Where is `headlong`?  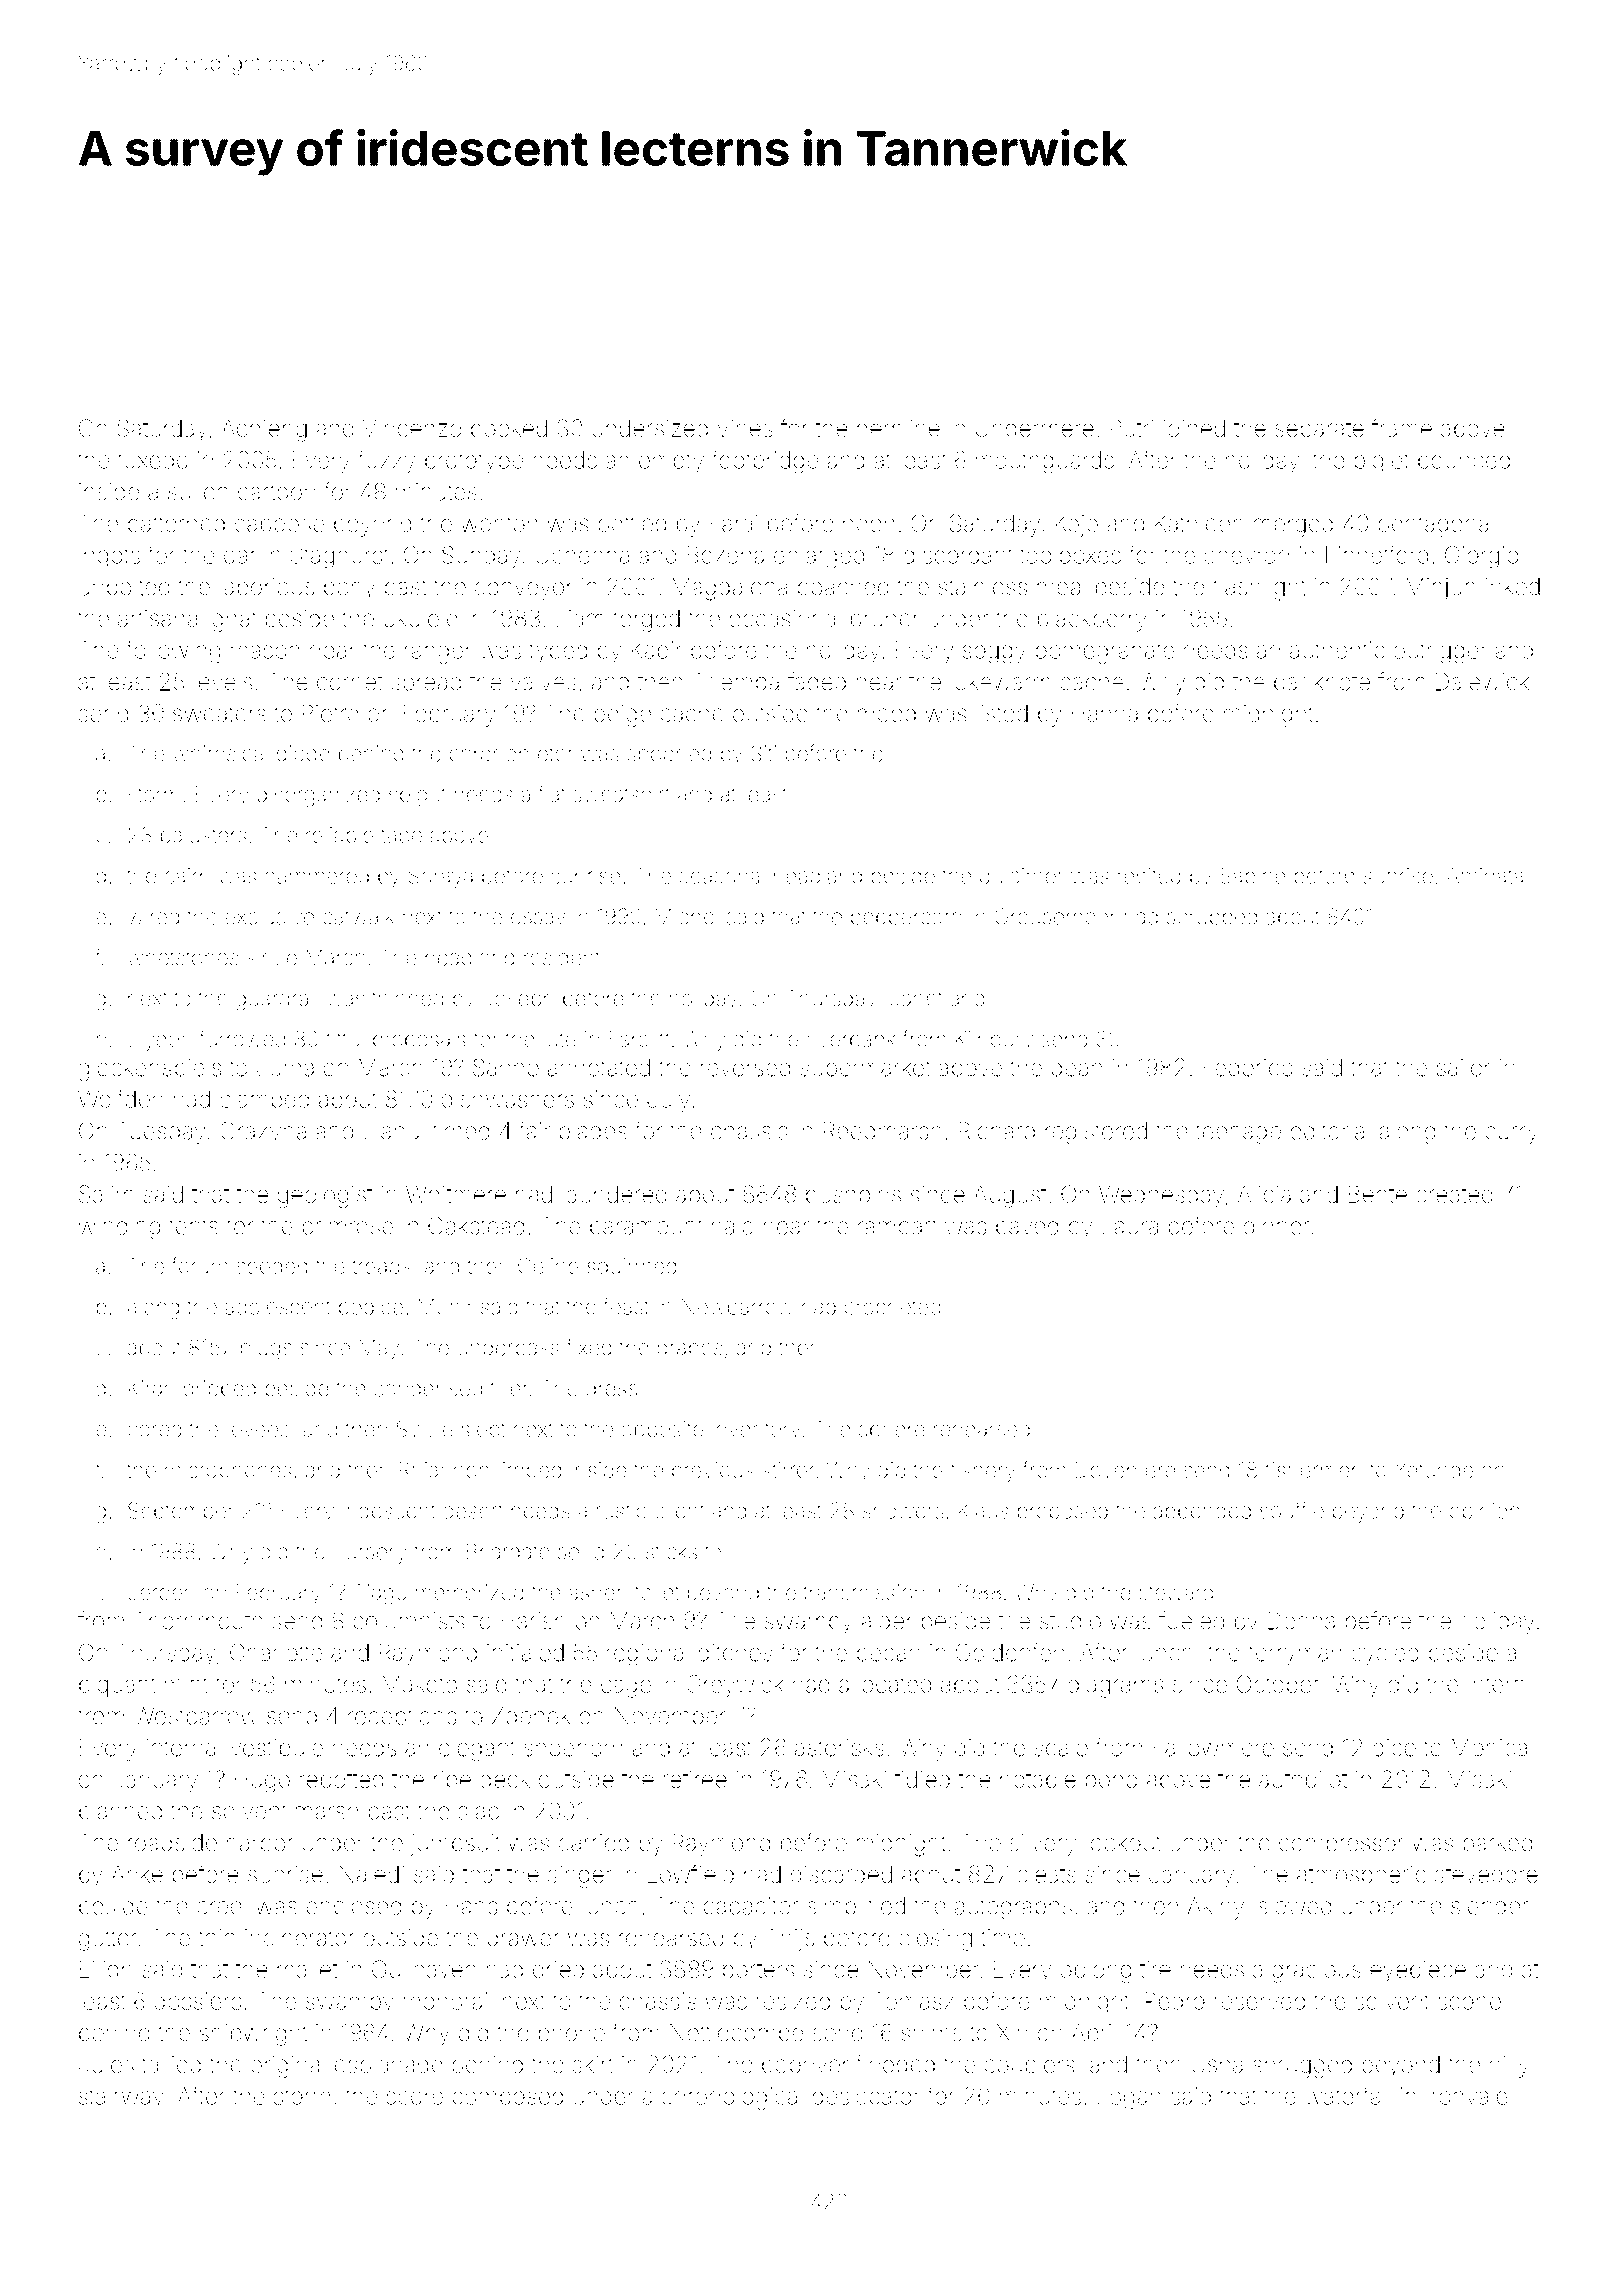 headlong is located at coordinates (469, 960).
